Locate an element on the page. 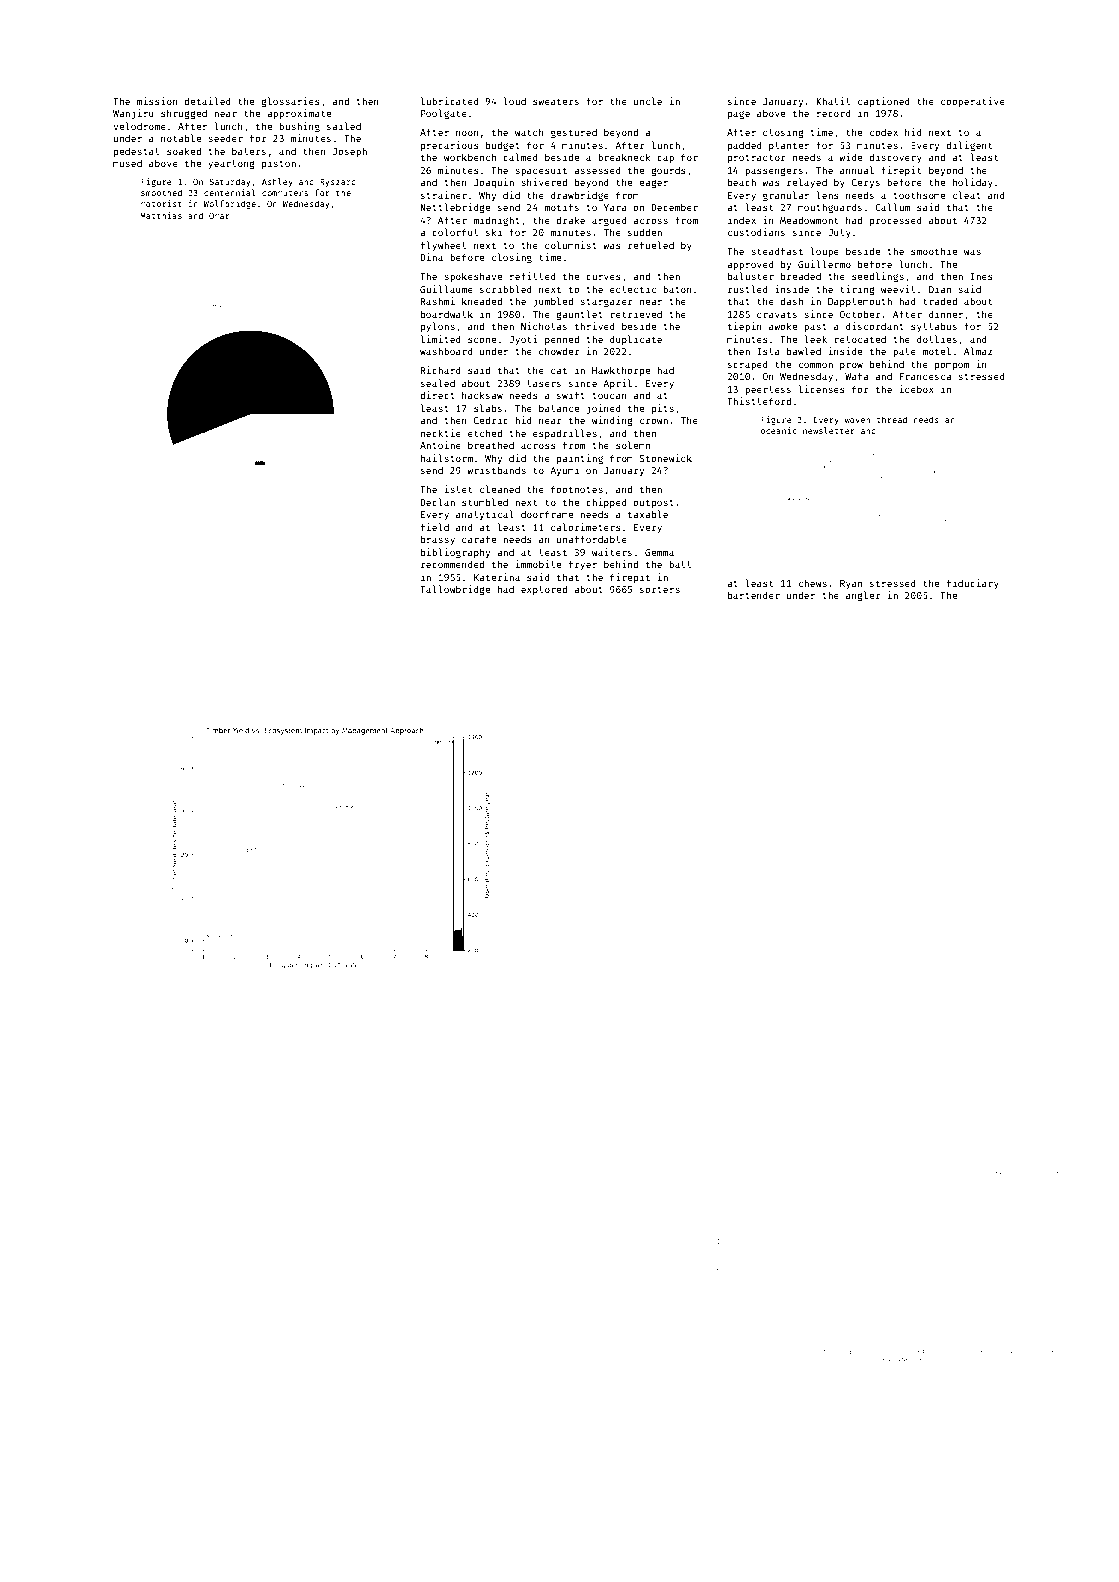 The image size is (1119, 1582). field is located at coordinates (435, 527).
